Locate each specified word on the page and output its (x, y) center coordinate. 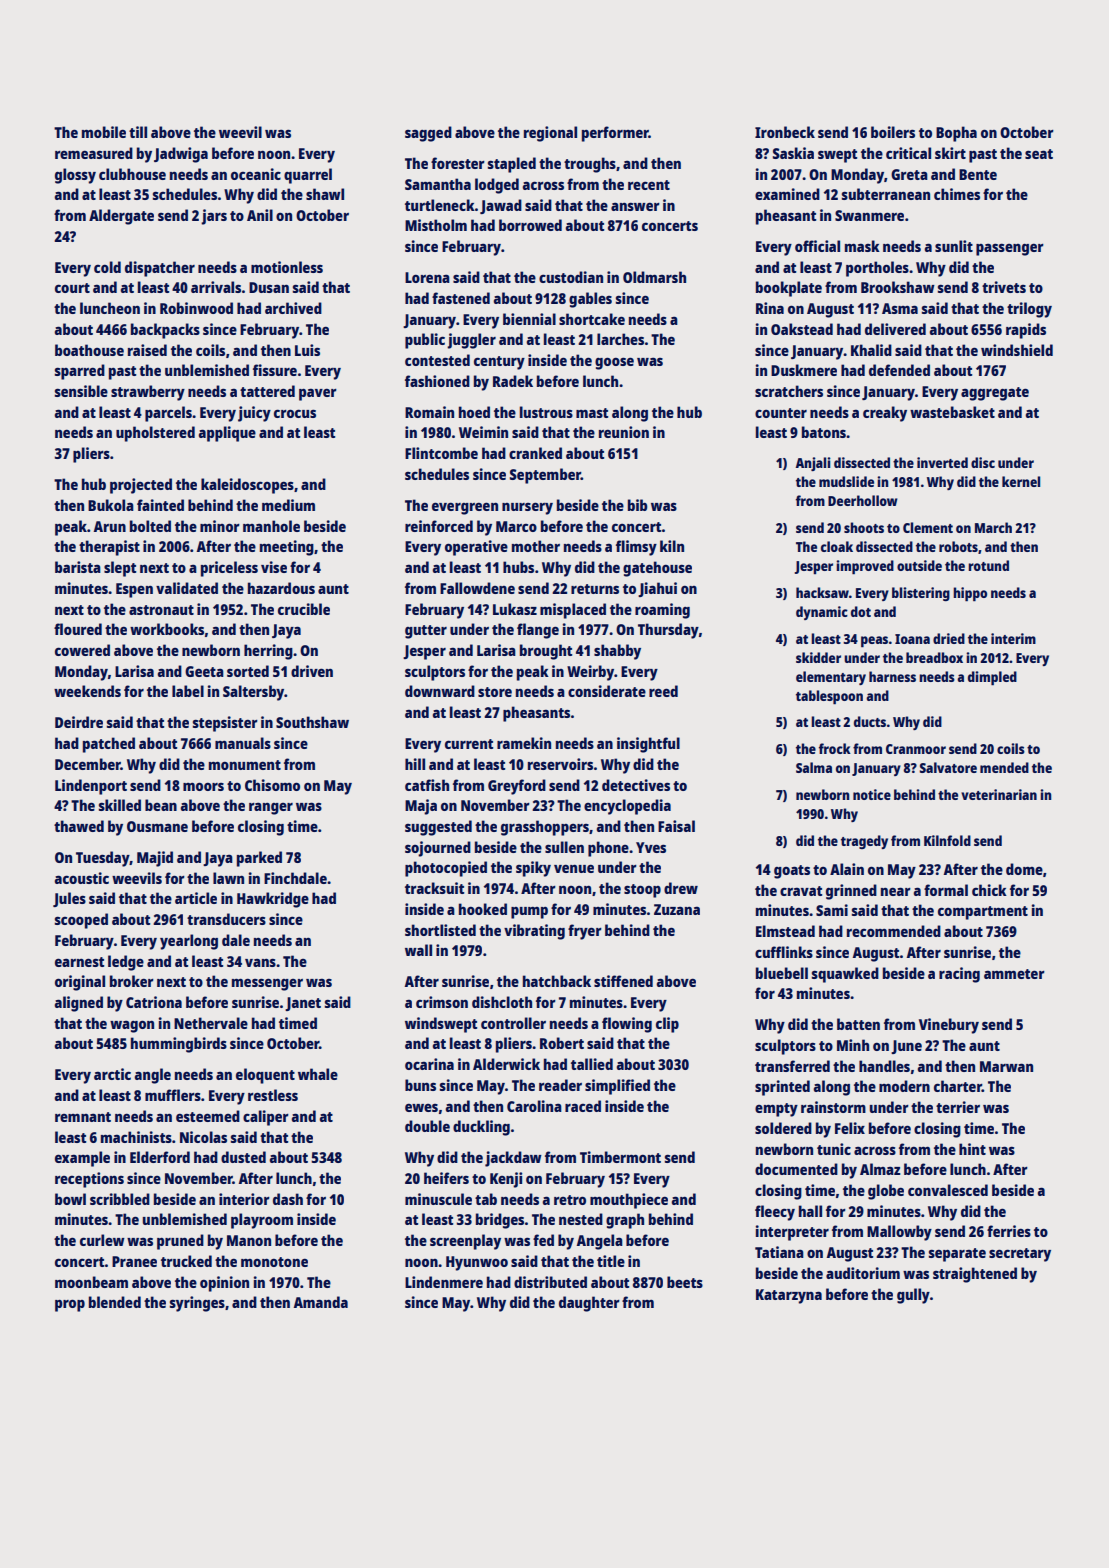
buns (420, 1085)
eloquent (265, 1076)
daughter (589, 1304)
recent (649, 185)
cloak (837, 546)
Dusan (269, 287)
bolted (150, 526)
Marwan (1006, 1066)
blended (115, 1302)
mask (862, 246)
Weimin (483, 432)
